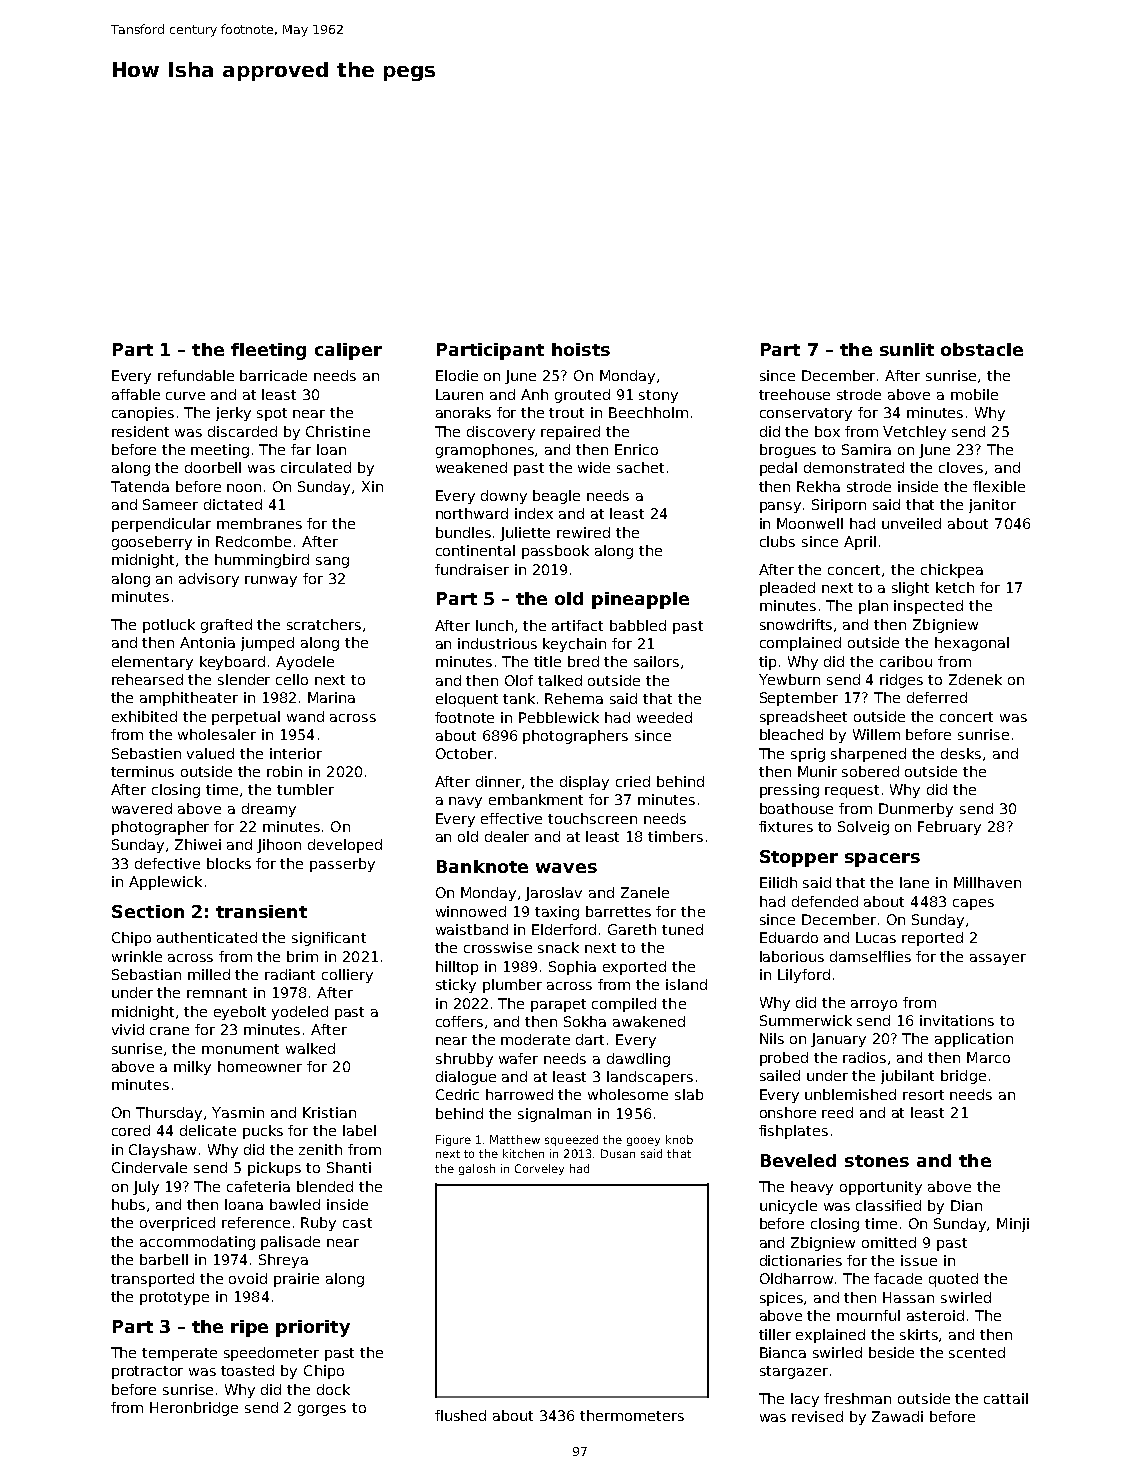 This image has height=1480, width=1144. I want to click on navy, so click(465, 802).
